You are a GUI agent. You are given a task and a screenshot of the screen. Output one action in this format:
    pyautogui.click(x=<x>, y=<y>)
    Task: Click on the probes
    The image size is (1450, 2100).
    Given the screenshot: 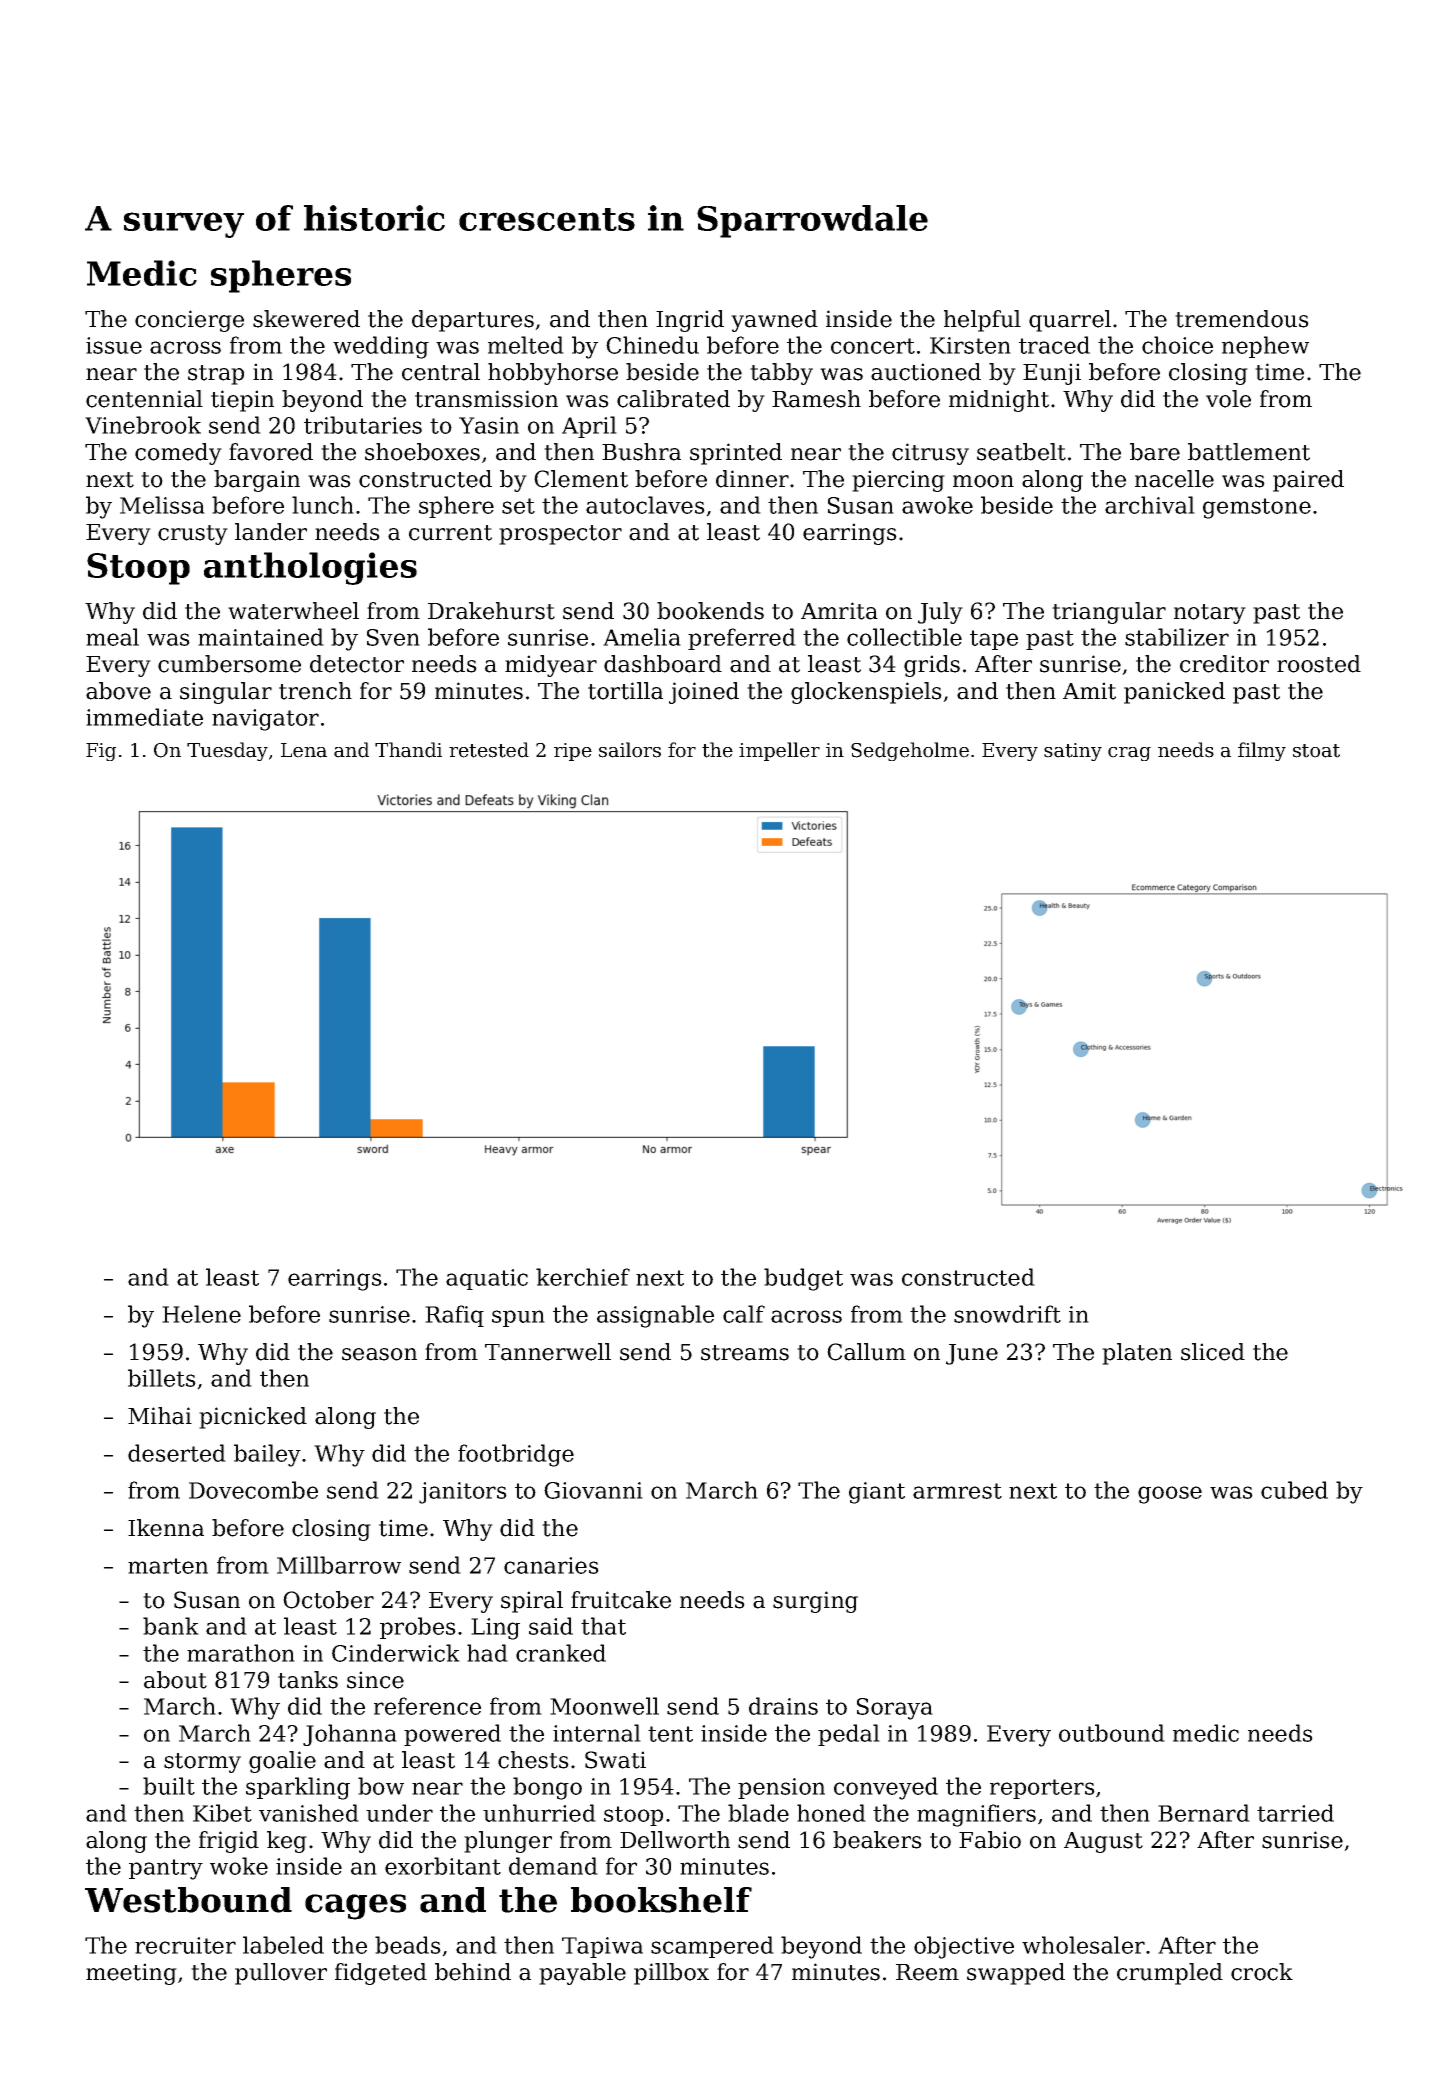 What is the action you would take?
    pyautogui.click(x=418, y=1628)
